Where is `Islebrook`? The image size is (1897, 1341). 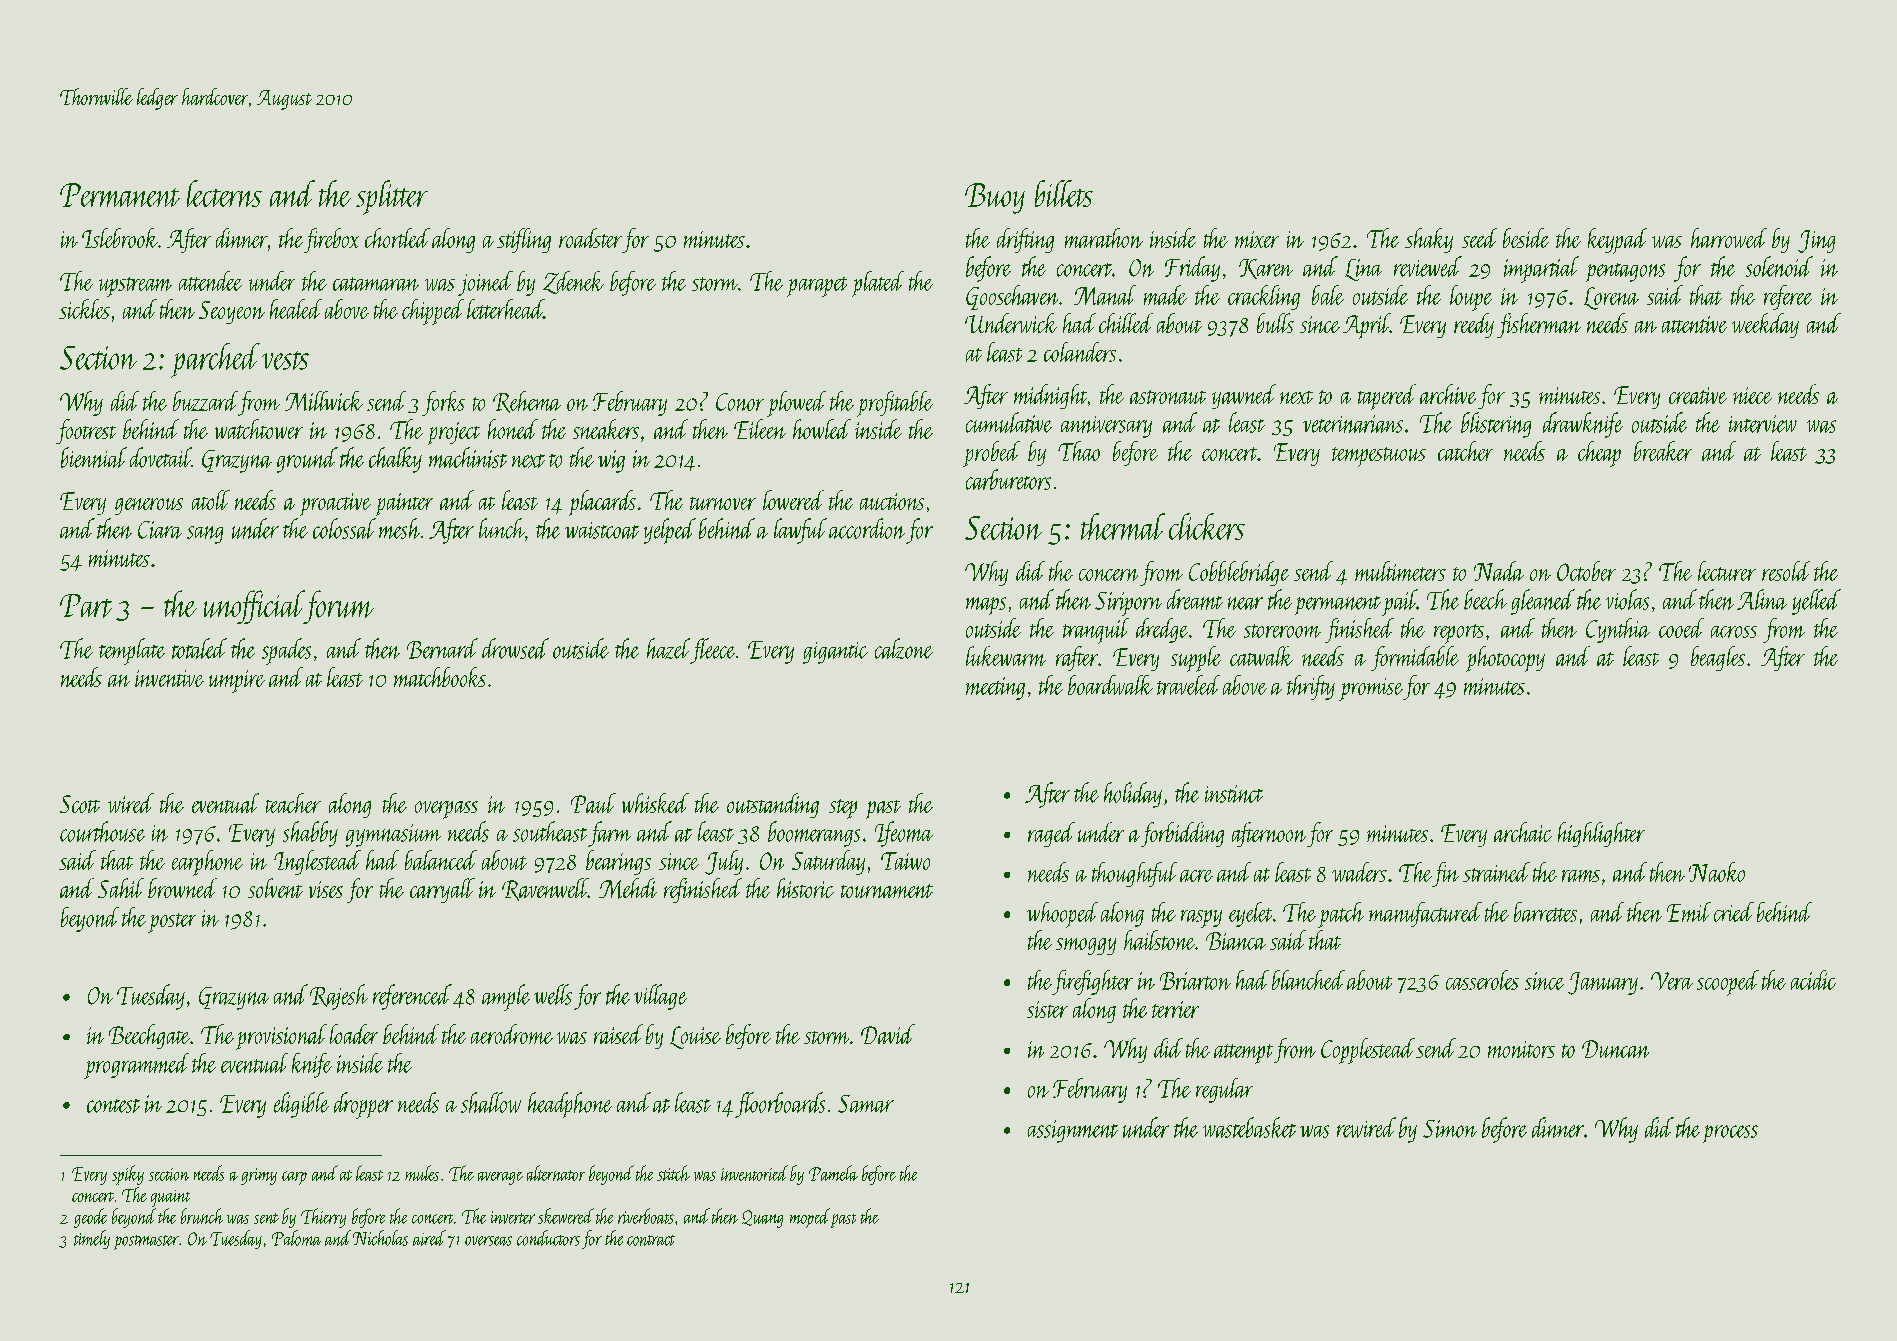
Islebrook is located at coordinates (120, 238).
